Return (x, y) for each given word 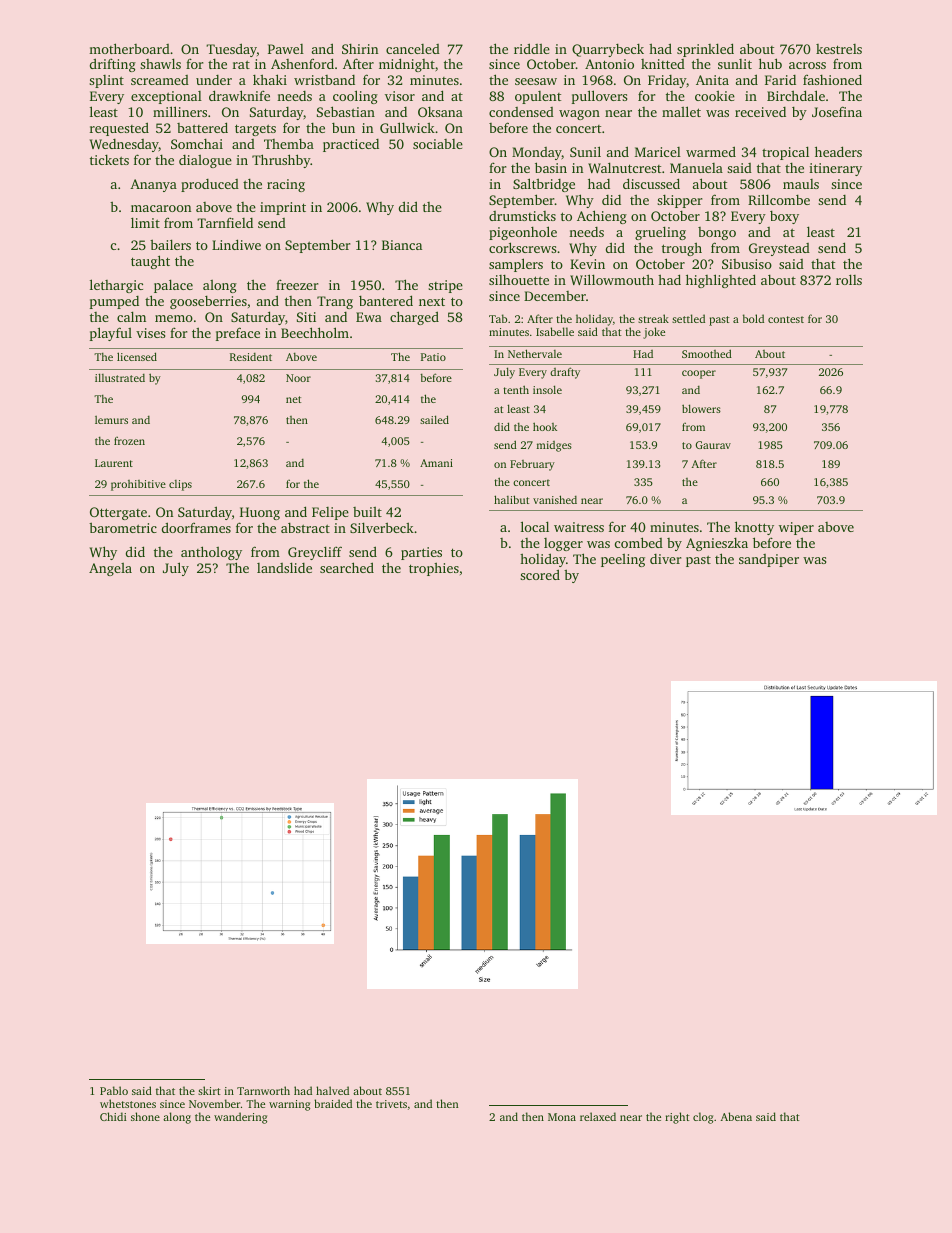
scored (540, 574)
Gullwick (407, 127)
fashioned (832, 79)
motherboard (129, 48)
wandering (240, 1118)
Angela (110, 569)
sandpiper (769, 560)
